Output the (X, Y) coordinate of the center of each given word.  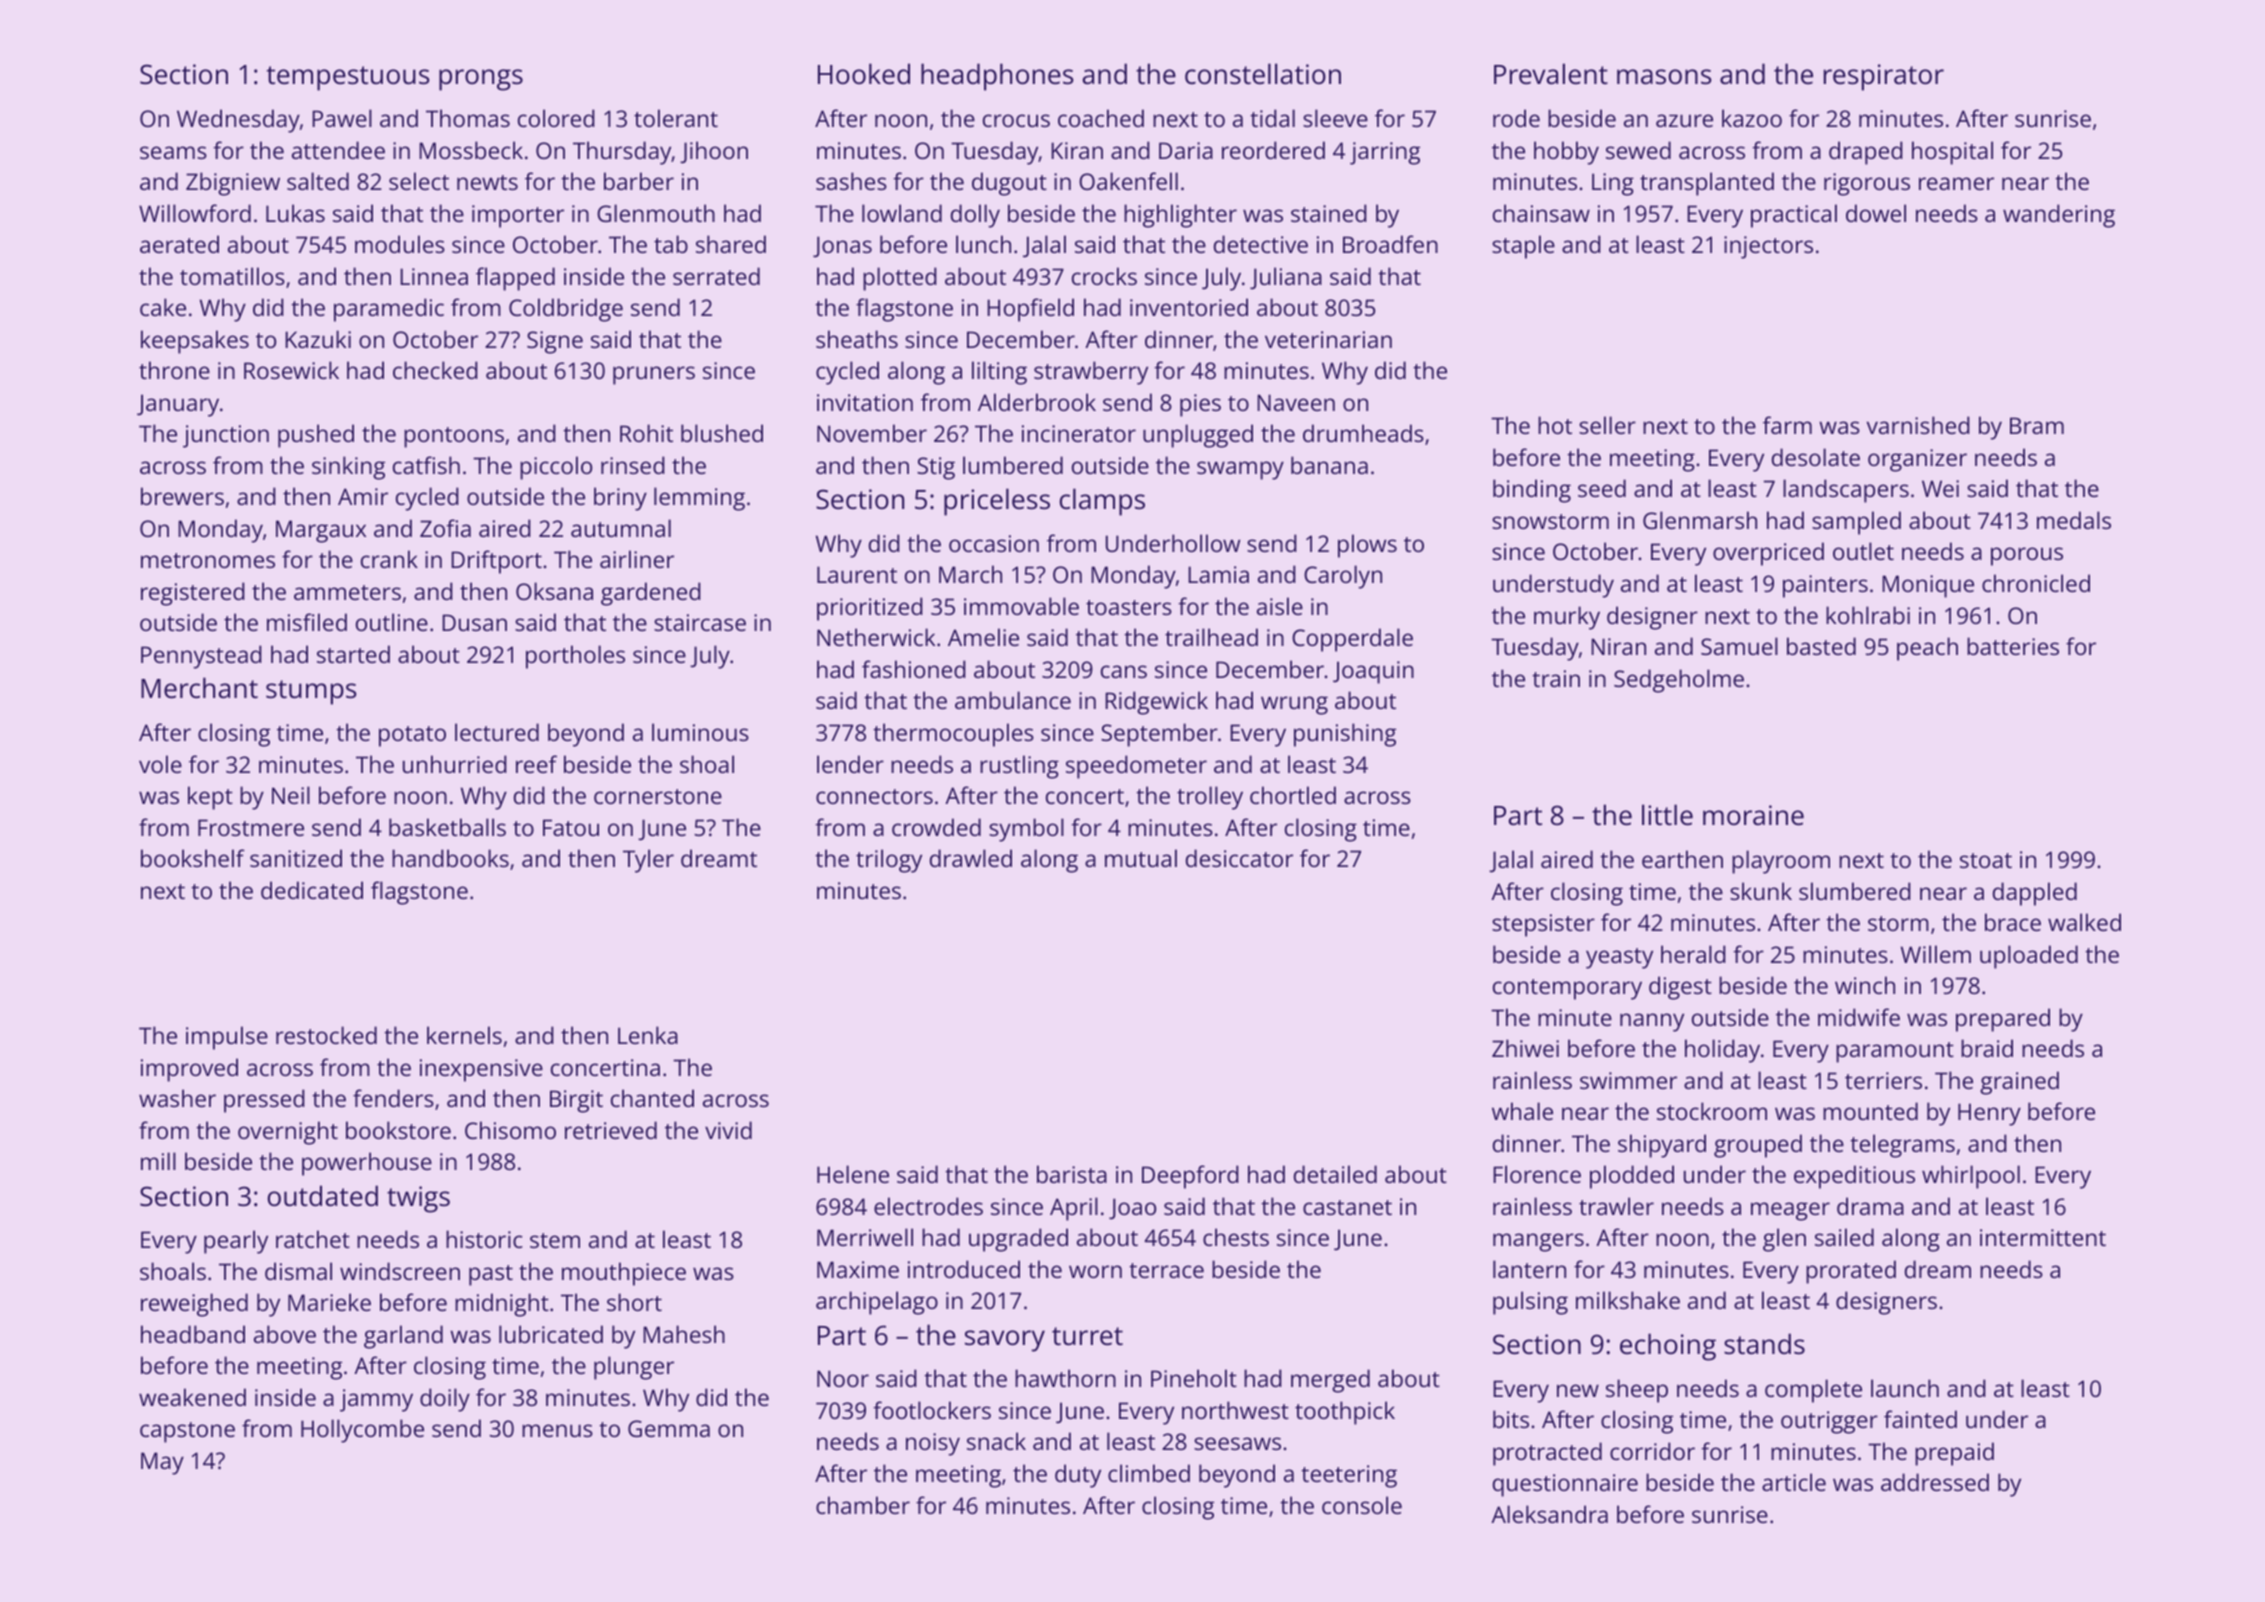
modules (400, 244)
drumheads (1363, 433)
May (162, 1463)
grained (2019, 1083)
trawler (1616, 1206)
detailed (1335, 1174)
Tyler (648, 861)
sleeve (1335, 118)
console (1362, 1505)
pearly (236, 1242)
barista (1072, 1174)
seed (1602, 488)
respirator (1884, 77)
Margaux (321, 531)
